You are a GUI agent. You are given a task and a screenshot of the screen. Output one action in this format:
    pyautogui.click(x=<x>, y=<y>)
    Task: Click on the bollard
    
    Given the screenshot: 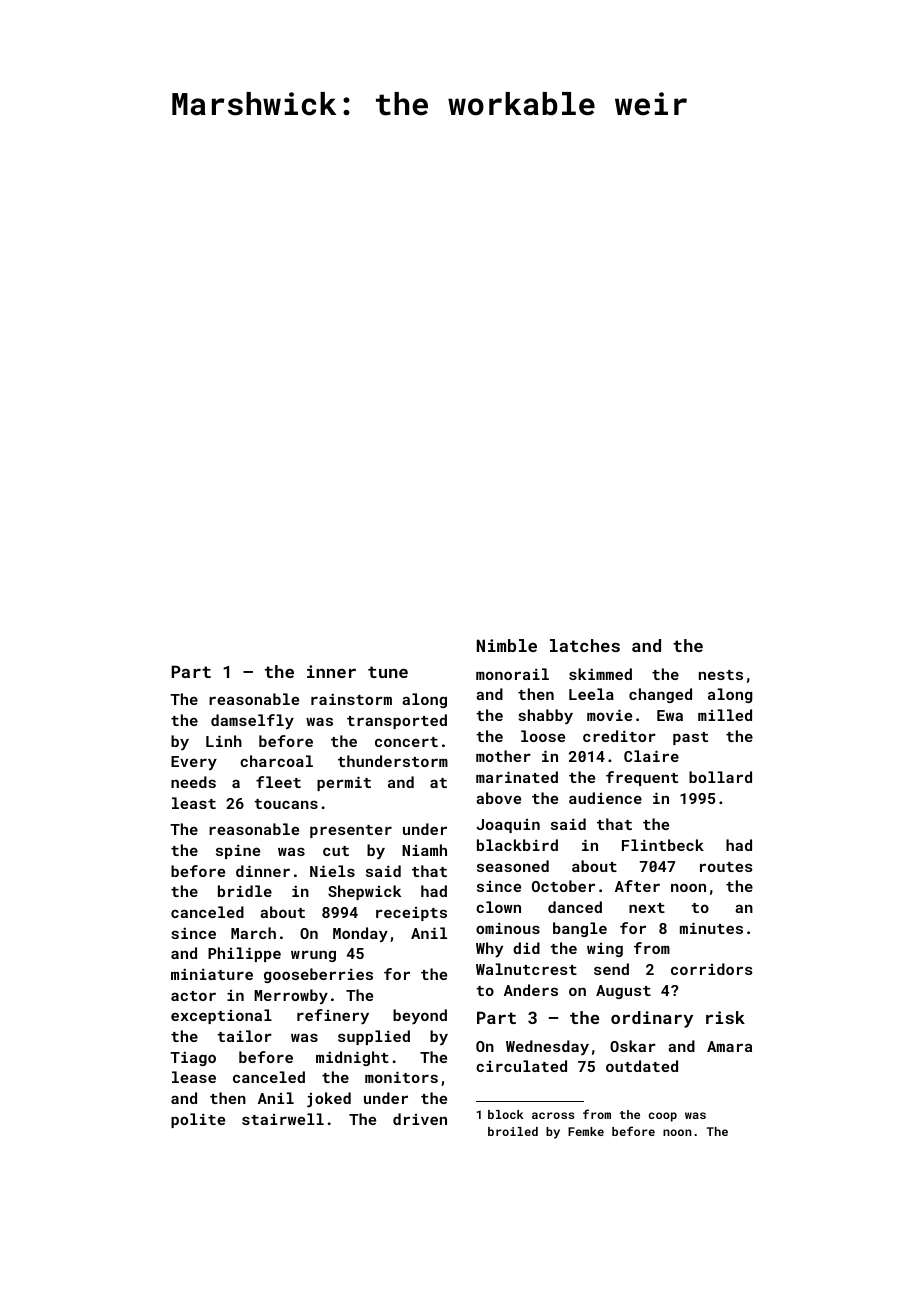 What is the action you would take?
    pyautogui.click(x=720, y=777)
